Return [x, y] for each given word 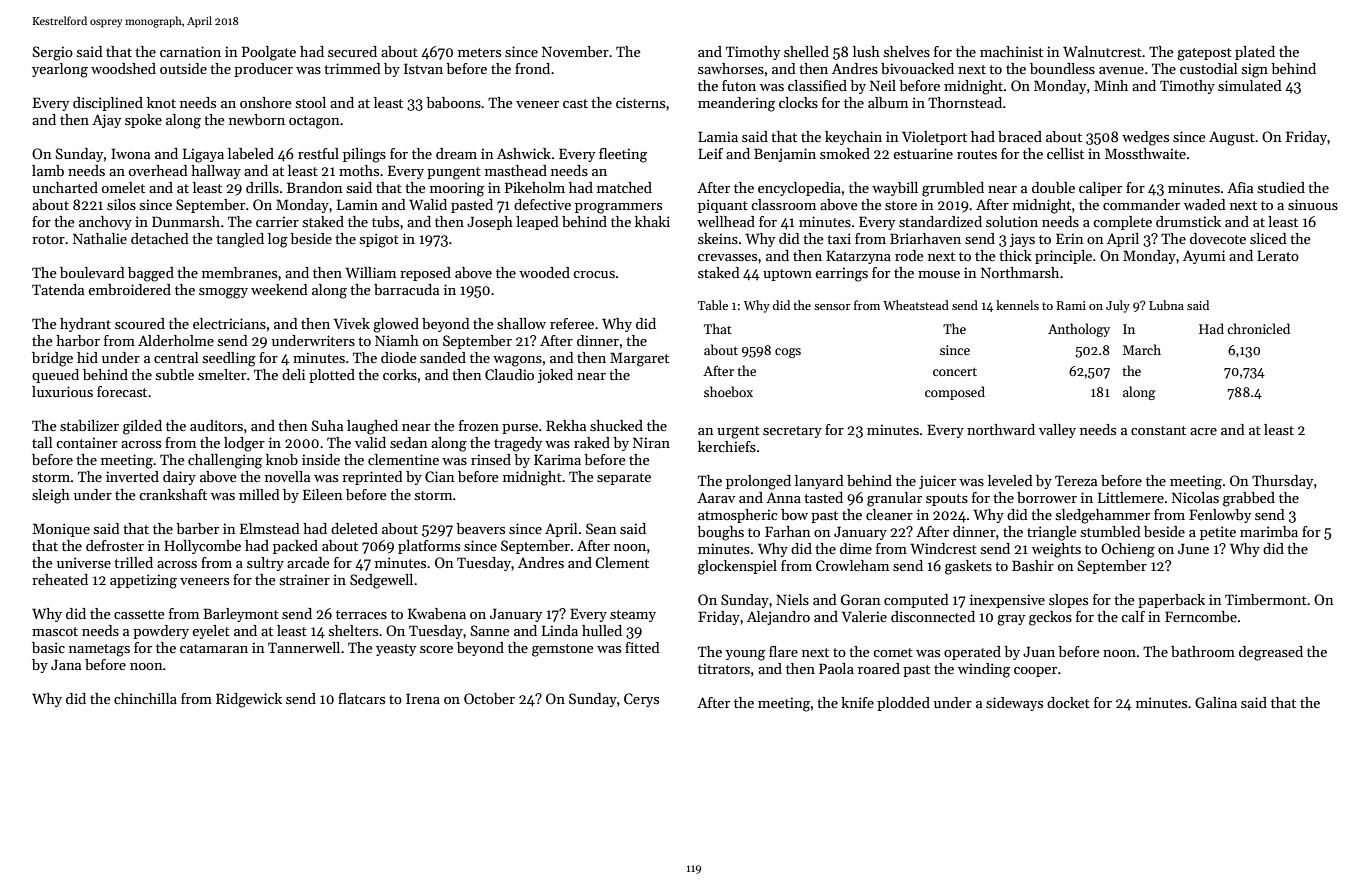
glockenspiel [737, 567]
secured [352, 51]
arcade [308, 562]
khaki [652, 221]
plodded [903, 704]
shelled [806, 51]
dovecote [1218, 238]
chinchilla [145, 698]
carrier [277, 221]
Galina [1216, 702]
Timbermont [1266, 599]
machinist [1011, 51]
